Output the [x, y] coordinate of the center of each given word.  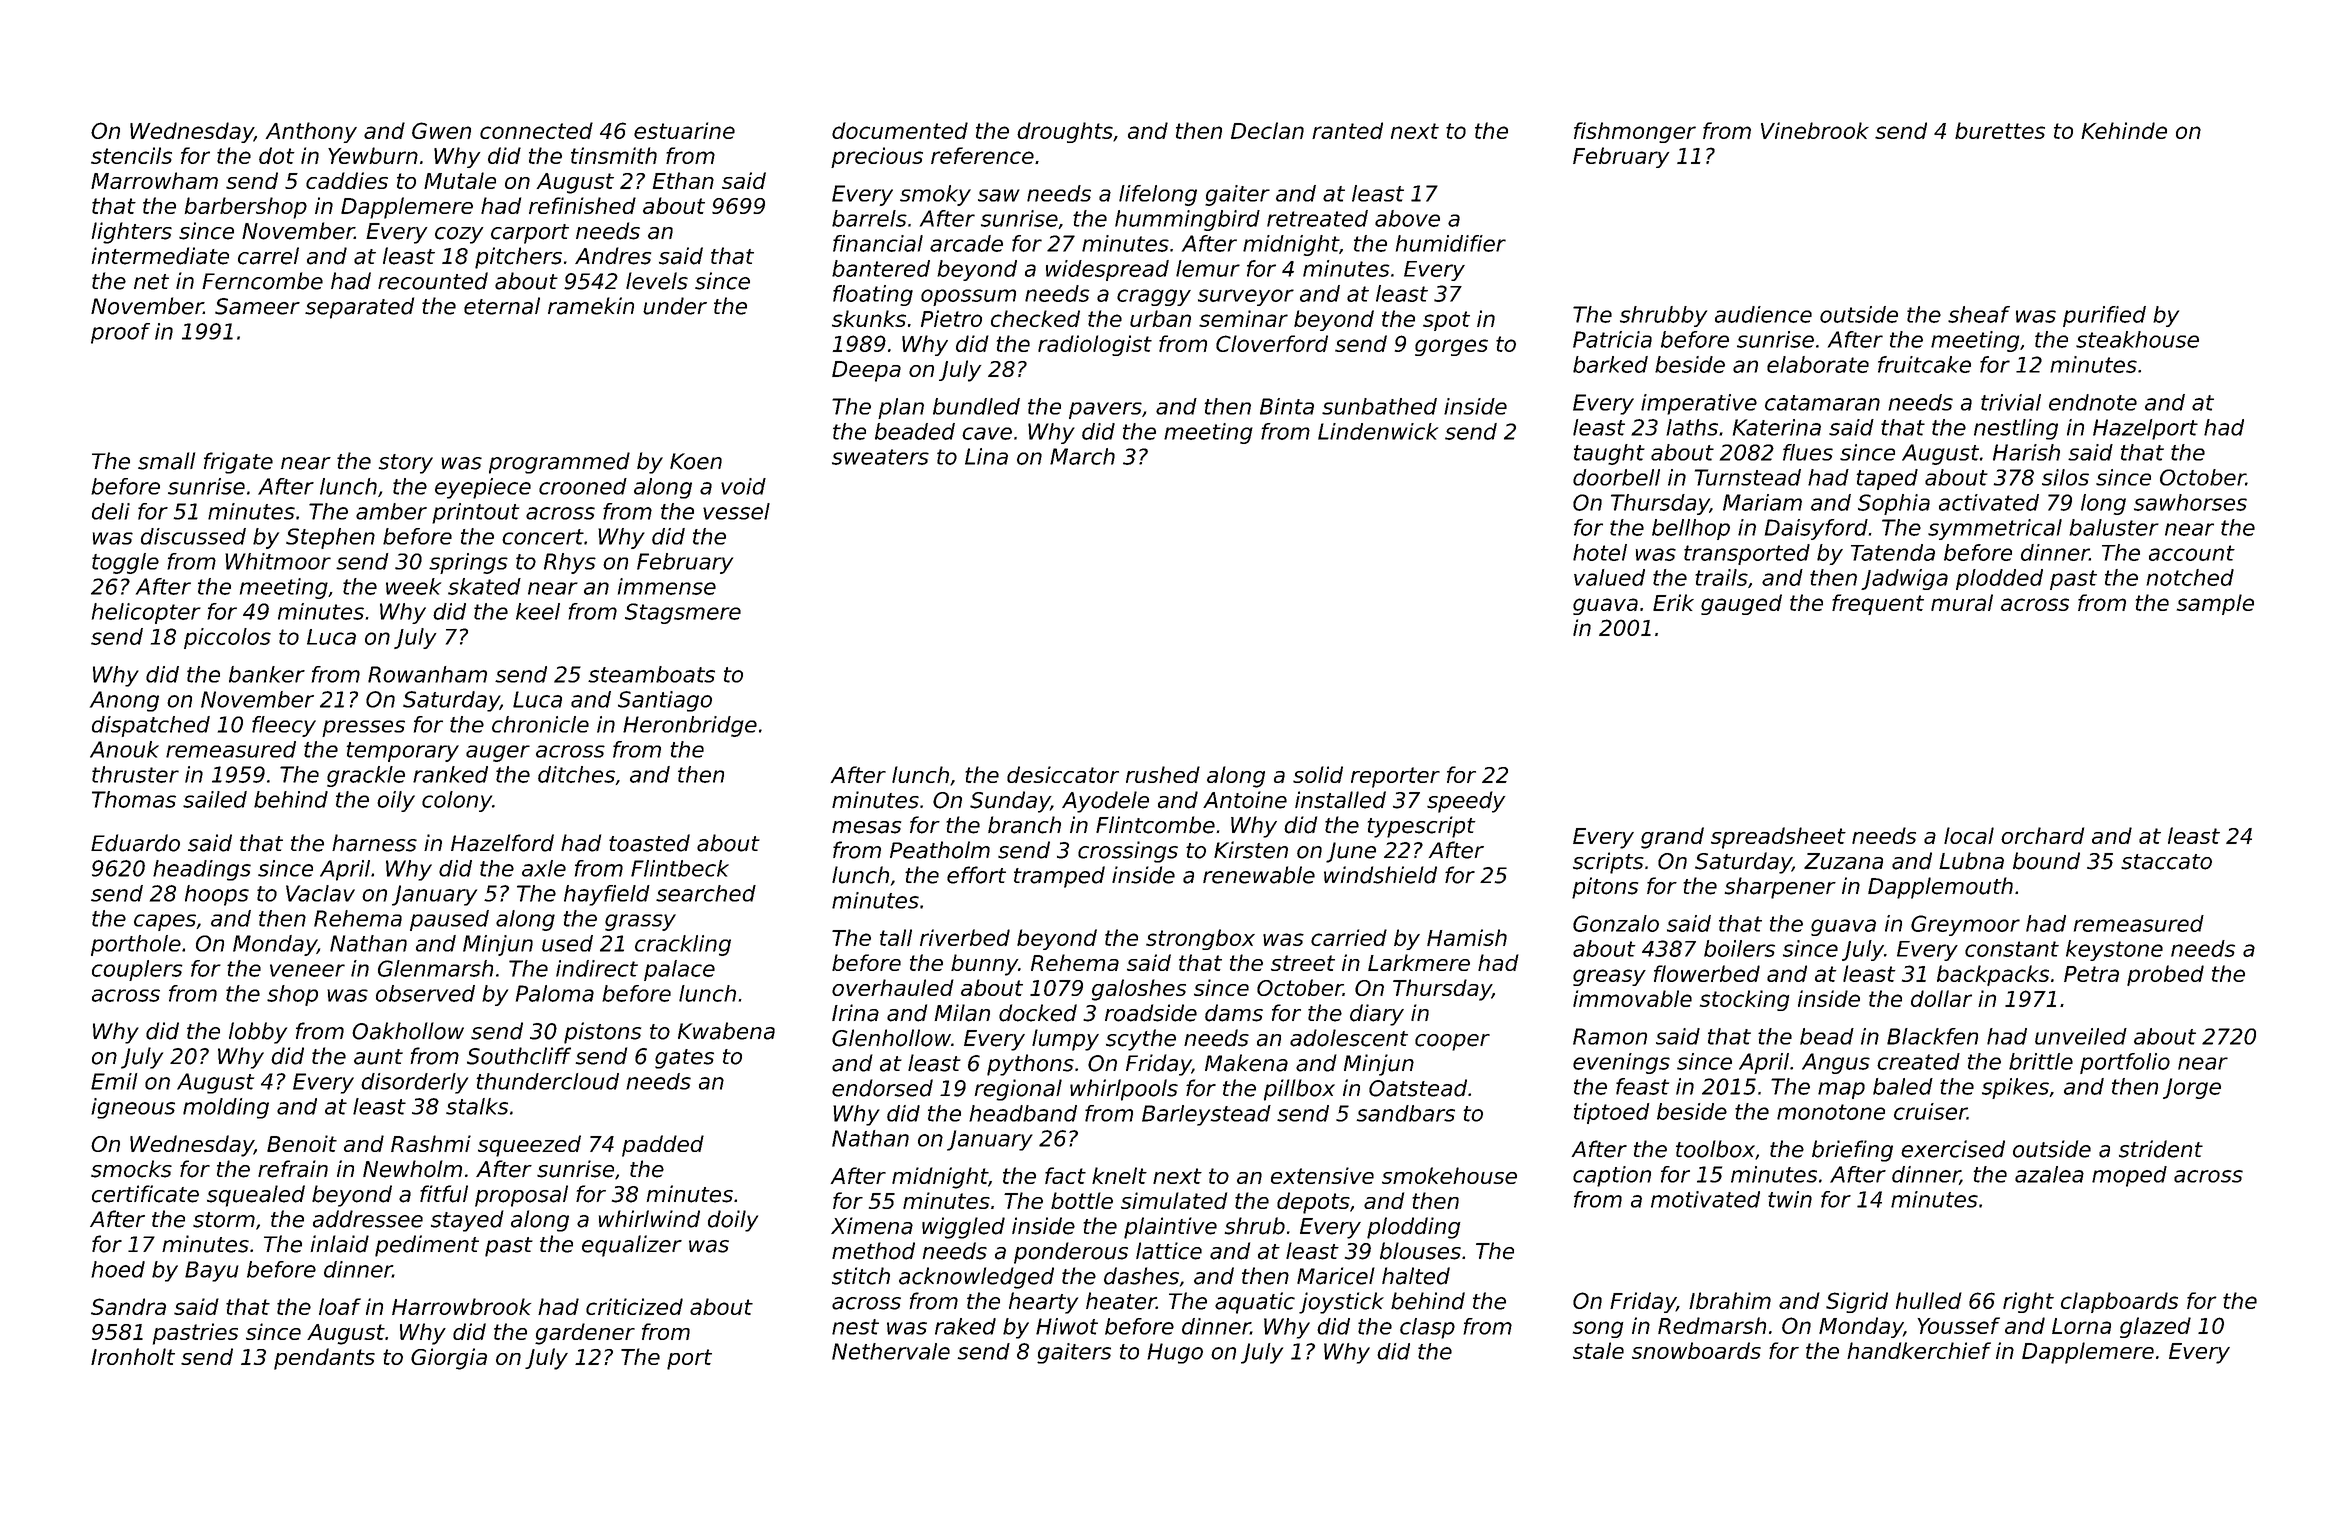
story [405, 464]
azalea [2049, 1174]
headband [1023, 1113]
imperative [1699, 404]
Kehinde [2124, 130]
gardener [585, 1334]
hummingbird [1187, 220]
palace [679, 970]
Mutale [460, 180]
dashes [1141, 1276]
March [1082, 456]
